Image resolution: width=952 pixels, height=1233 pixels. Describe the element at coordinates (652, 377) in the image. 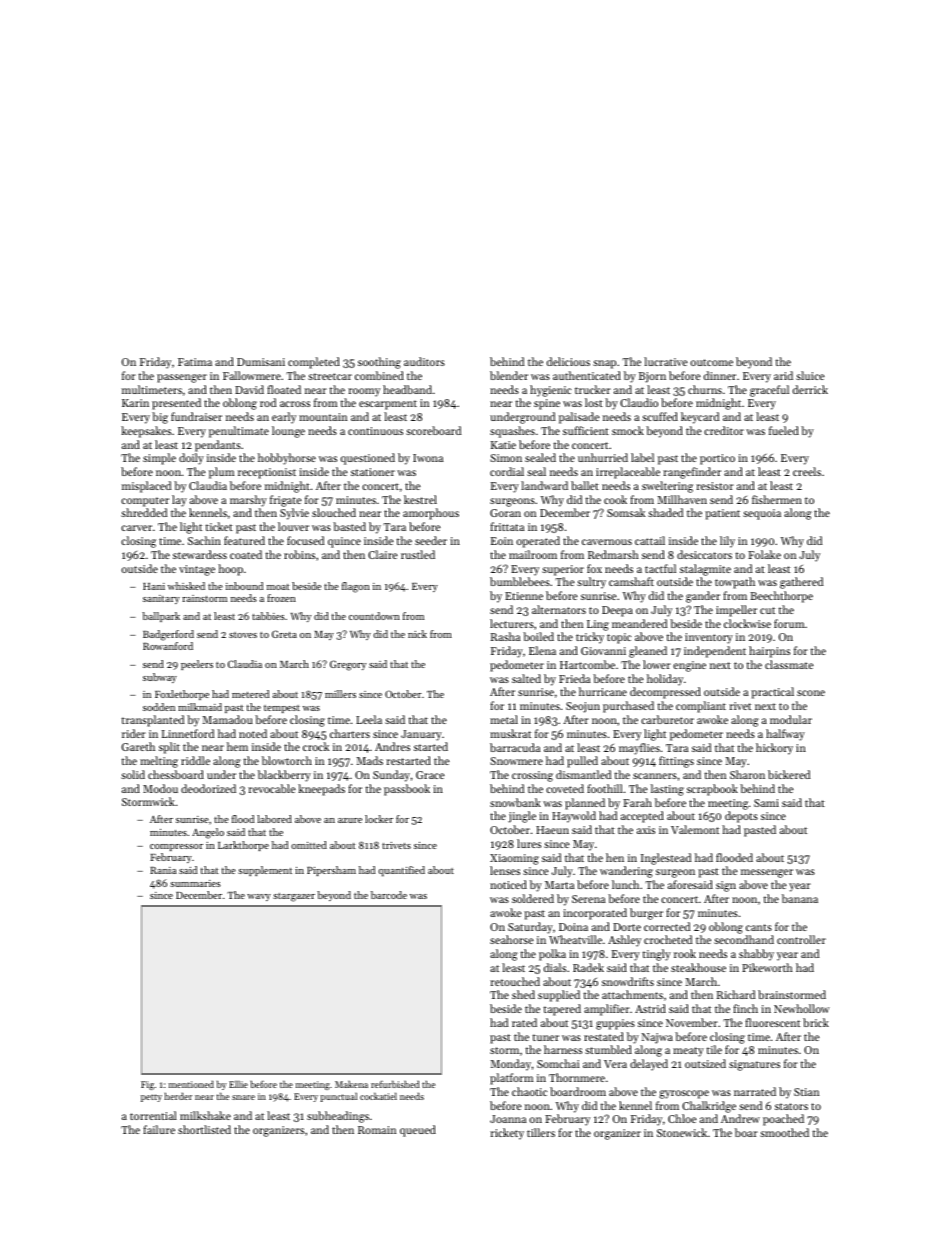

I see `Bjorn` at that location.
